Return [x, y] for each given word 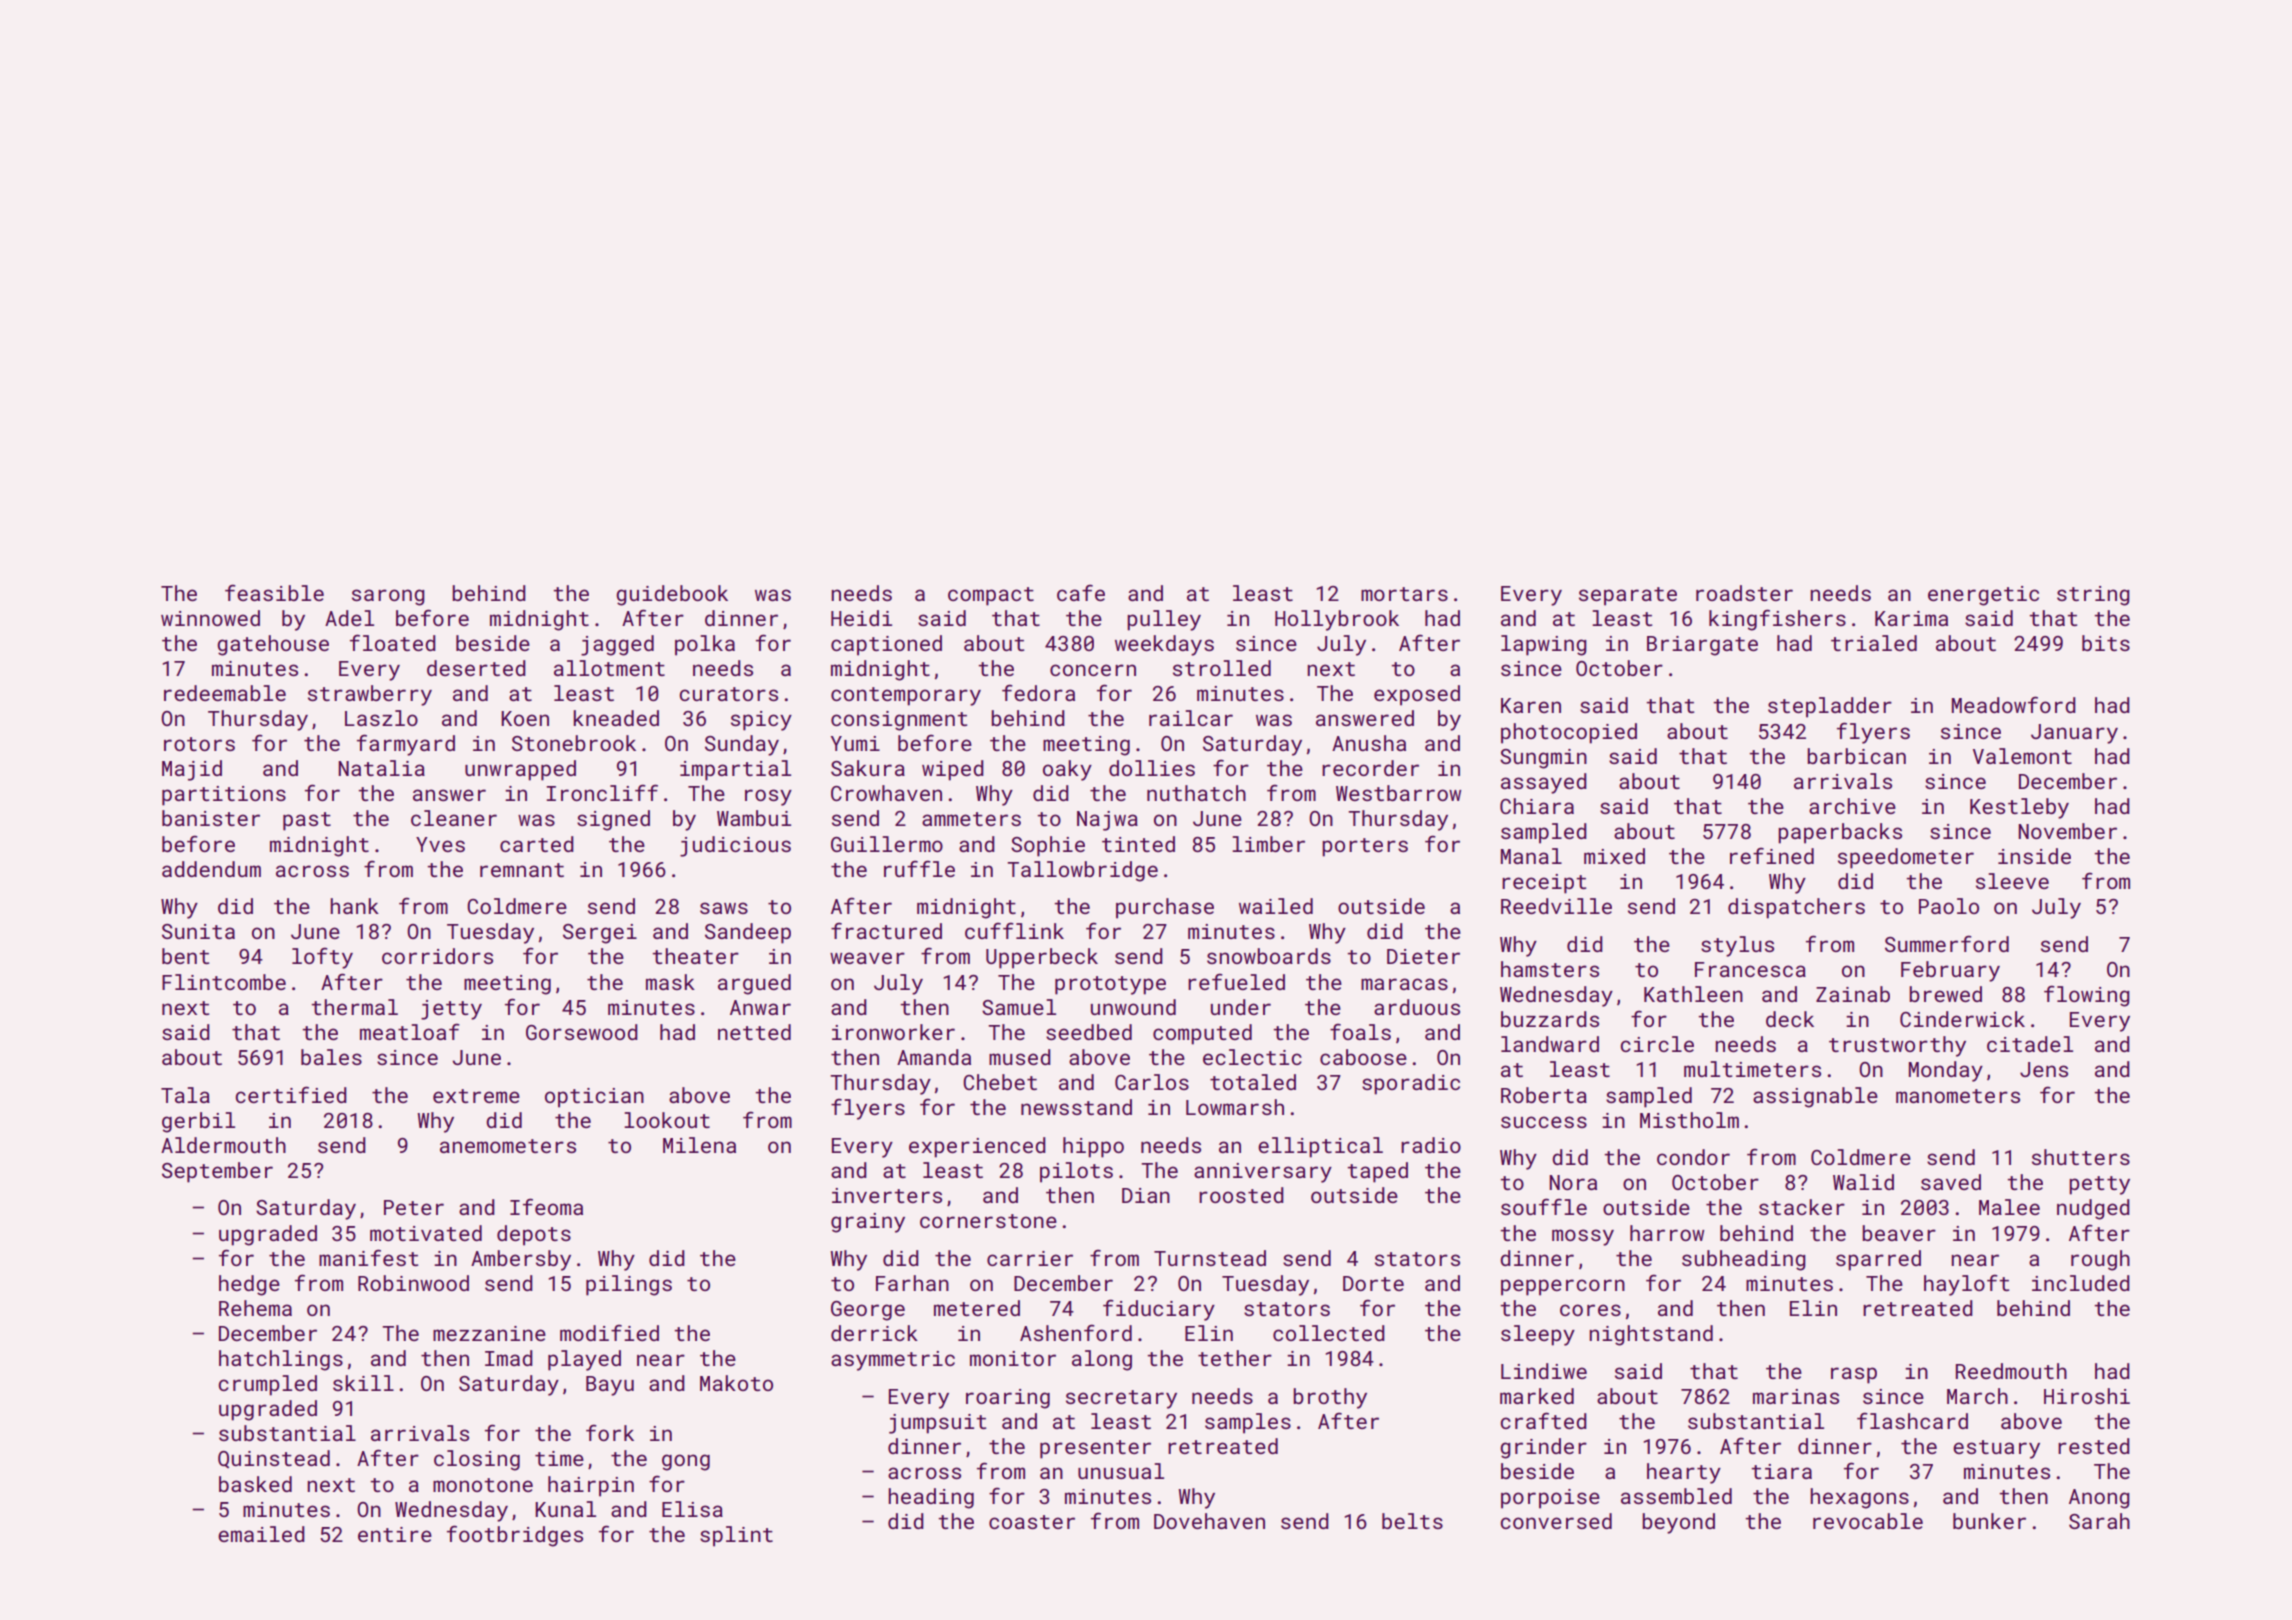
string [2093, 596]
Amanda [934, 1057]
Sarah [2099, 1521]
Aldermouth [223, 1145]
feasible [274, 592]
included [2081, 1283]
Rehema [255, 1308]
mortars [1404, 594]
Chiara [1537, 806]
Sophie [1048, 846]
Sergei [600, 934]
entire [395, 1534]
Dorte [1373, 1283]
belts [1412, 1521]
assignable [1815, 1097]
